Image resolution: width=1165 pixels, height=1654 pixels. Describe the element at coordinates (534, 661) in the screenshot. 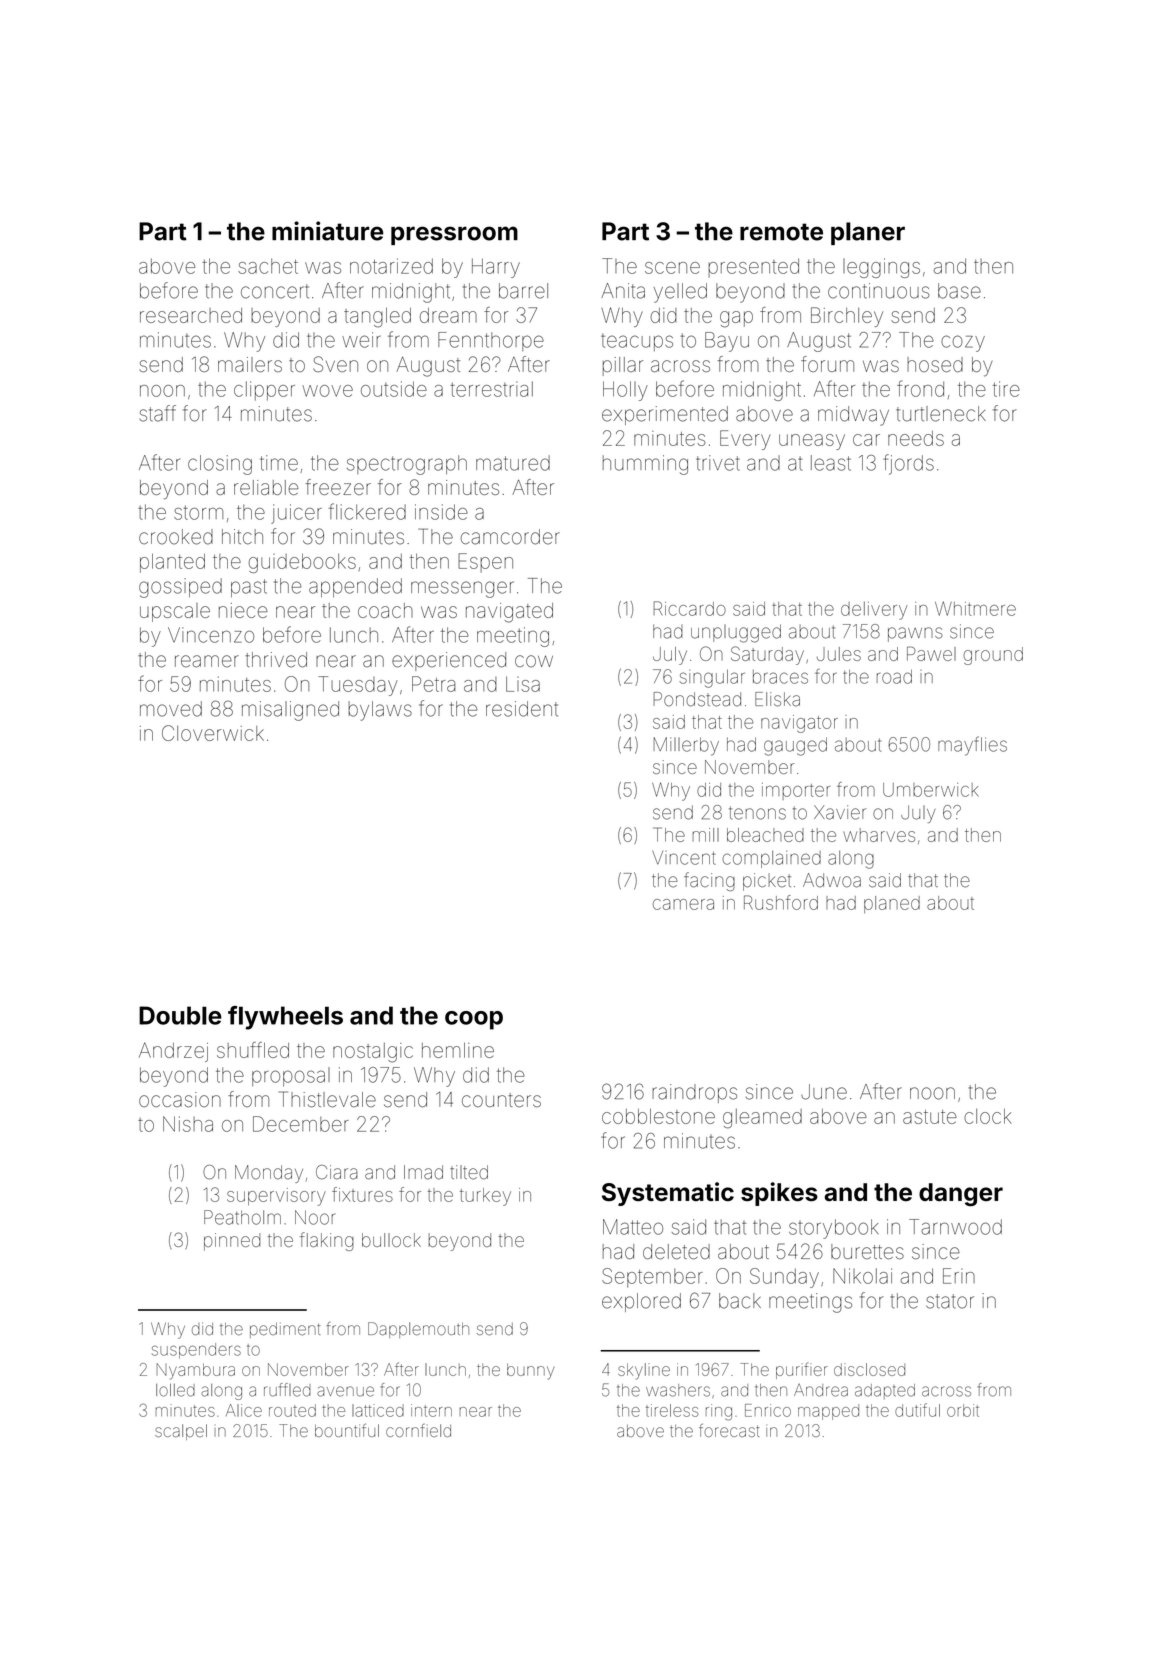

I see `cow` at that location.
